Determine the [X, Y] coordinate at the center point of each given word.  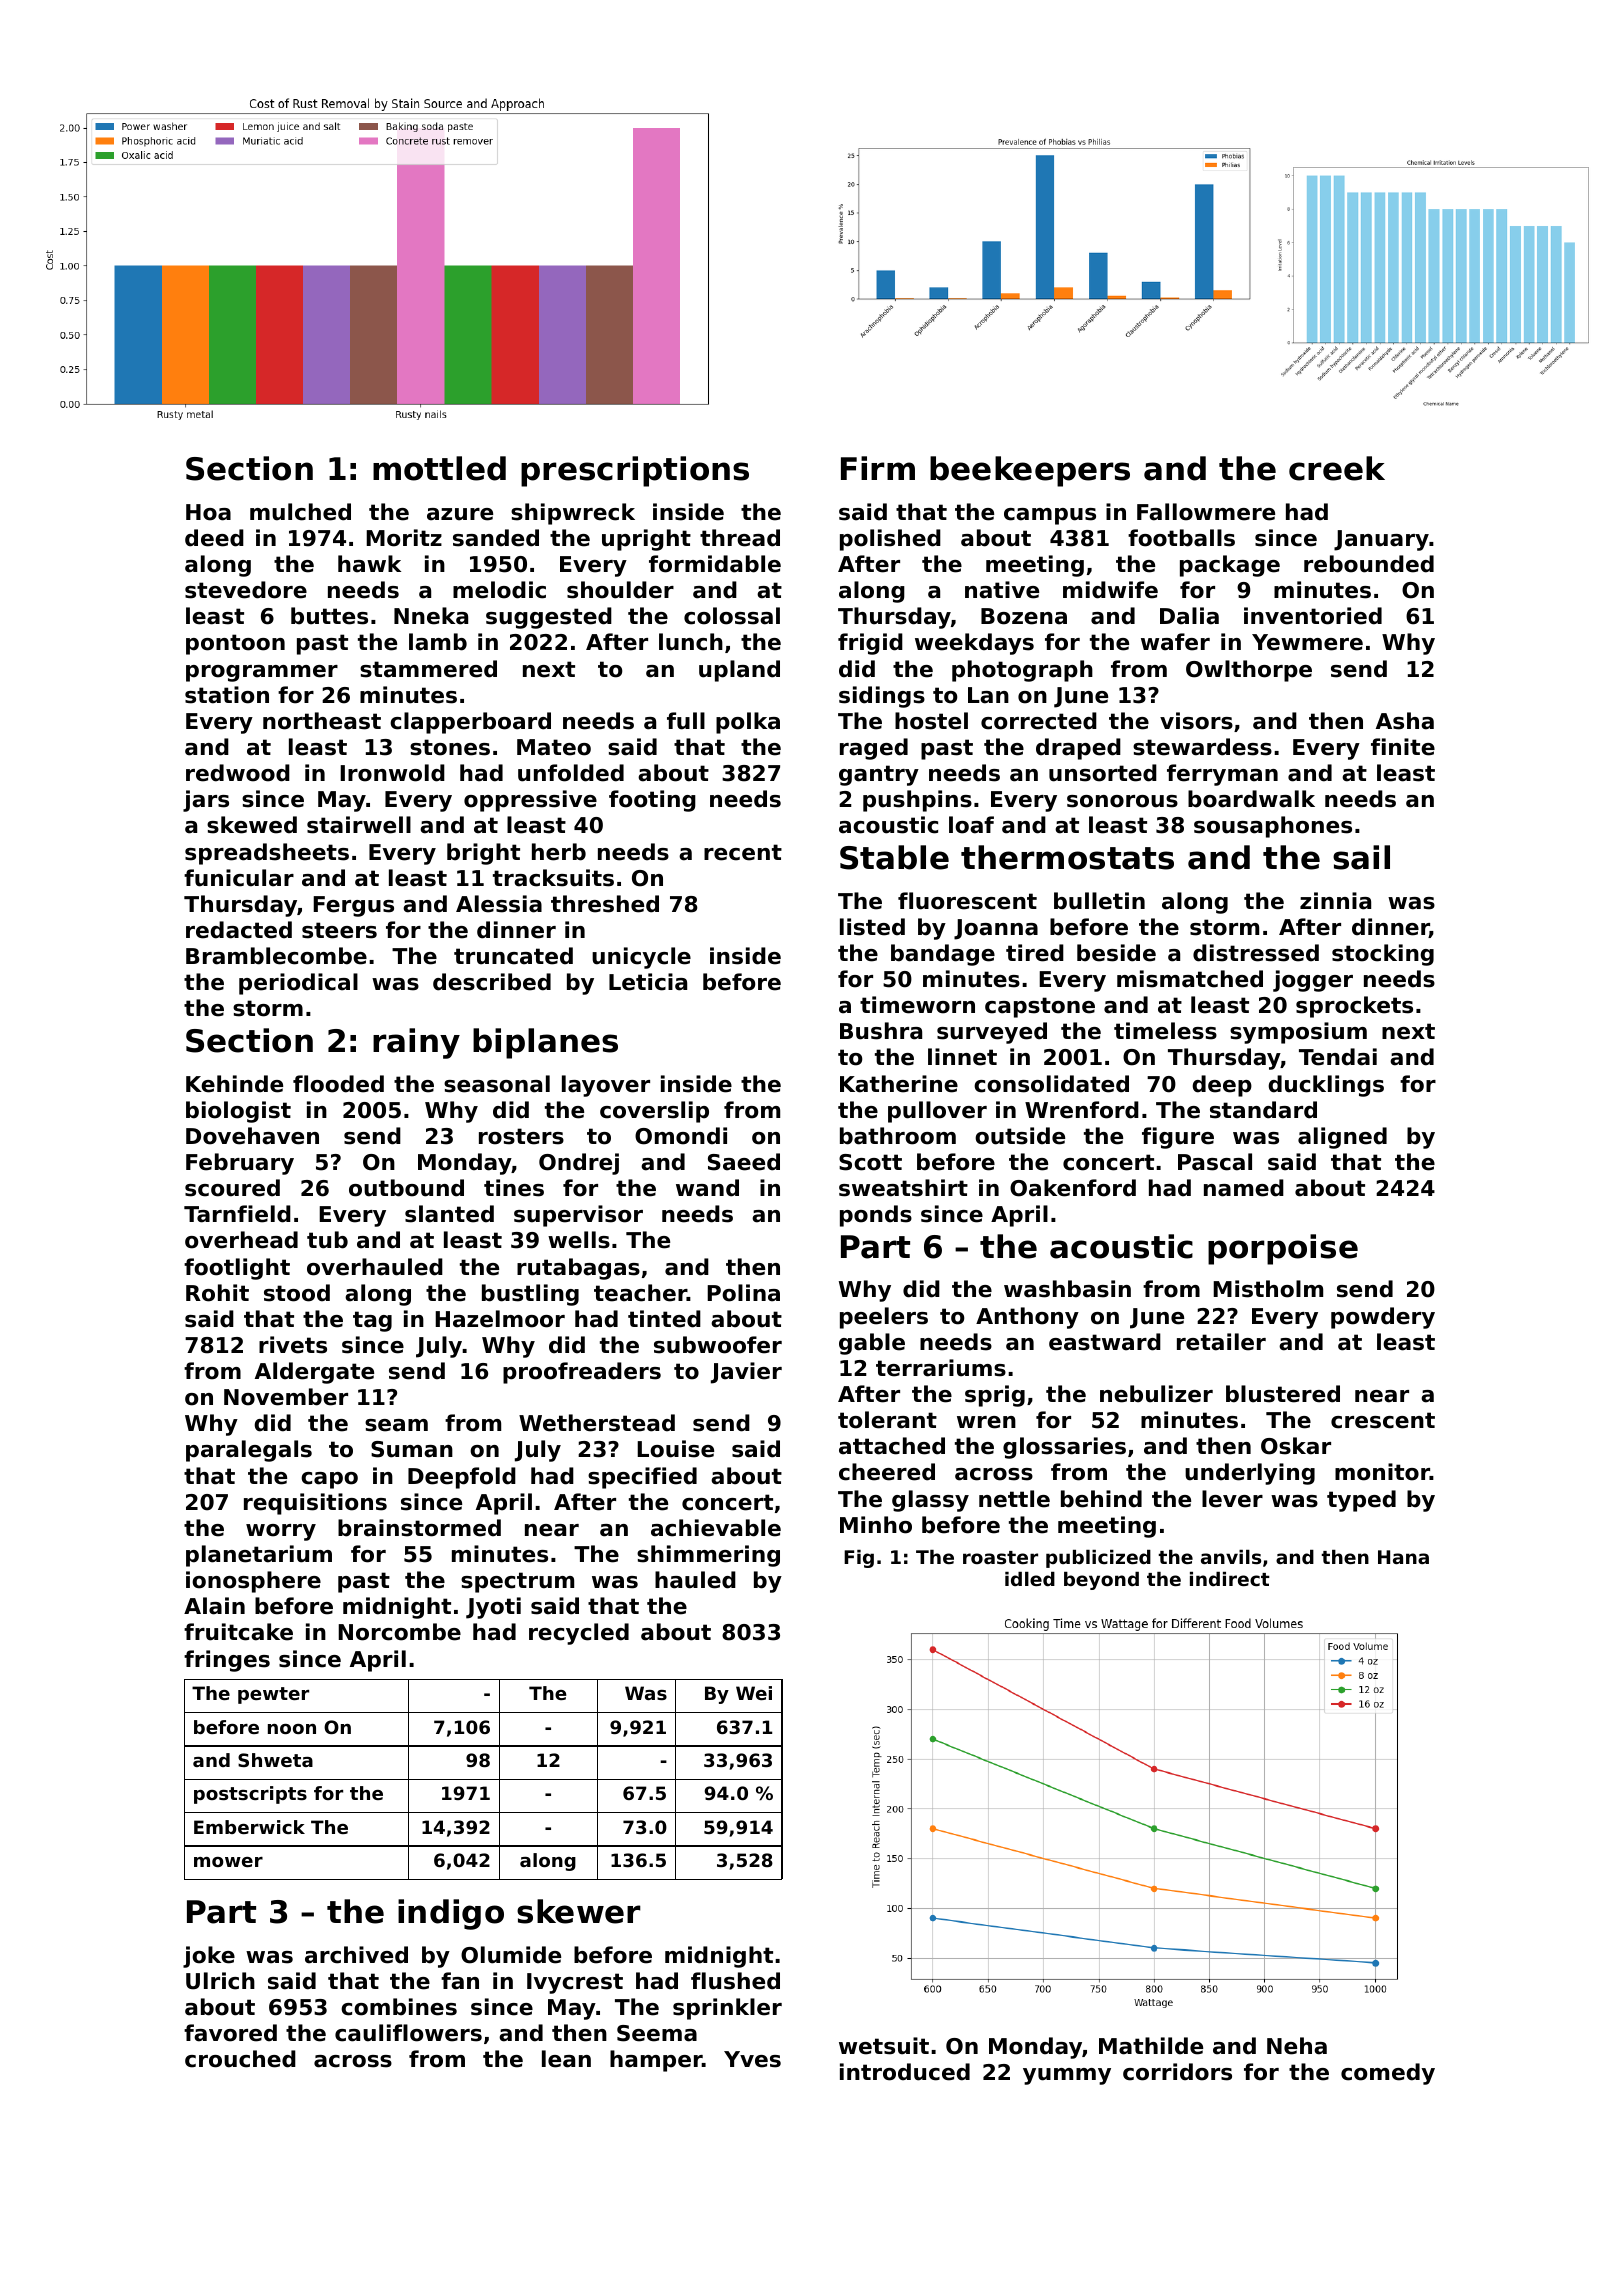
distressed [1256, 953]
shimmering [708, 1556]
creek [1337, 468]
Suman [412, 1449]
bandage [943, 955]
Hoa [208, 512]
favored [230, 2033]
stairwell [359, 825]
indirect [1230, 1579]
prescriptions [635, 471]
